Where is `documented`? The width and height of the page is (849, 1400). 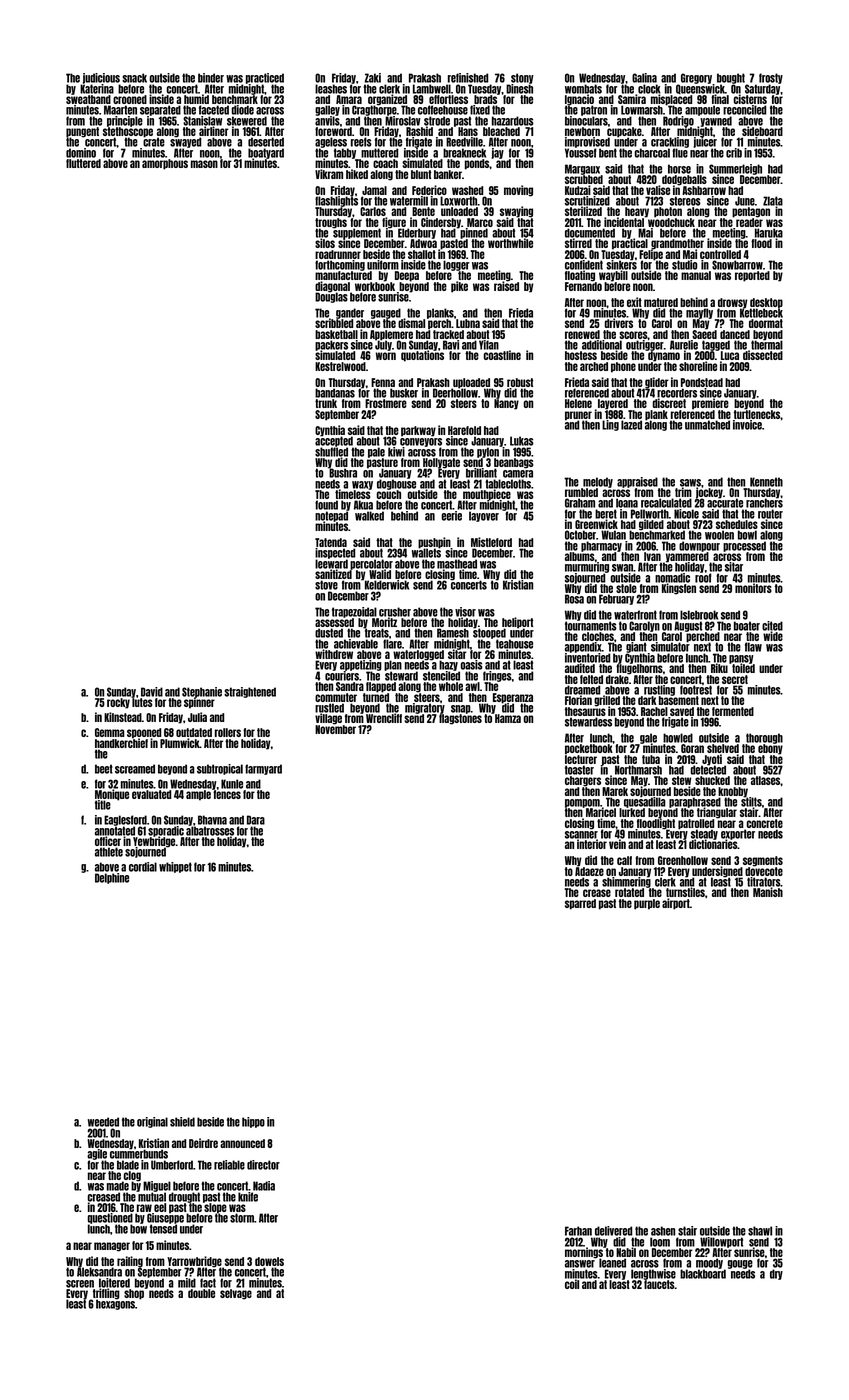 documented is located at coordinates (590, 233).
